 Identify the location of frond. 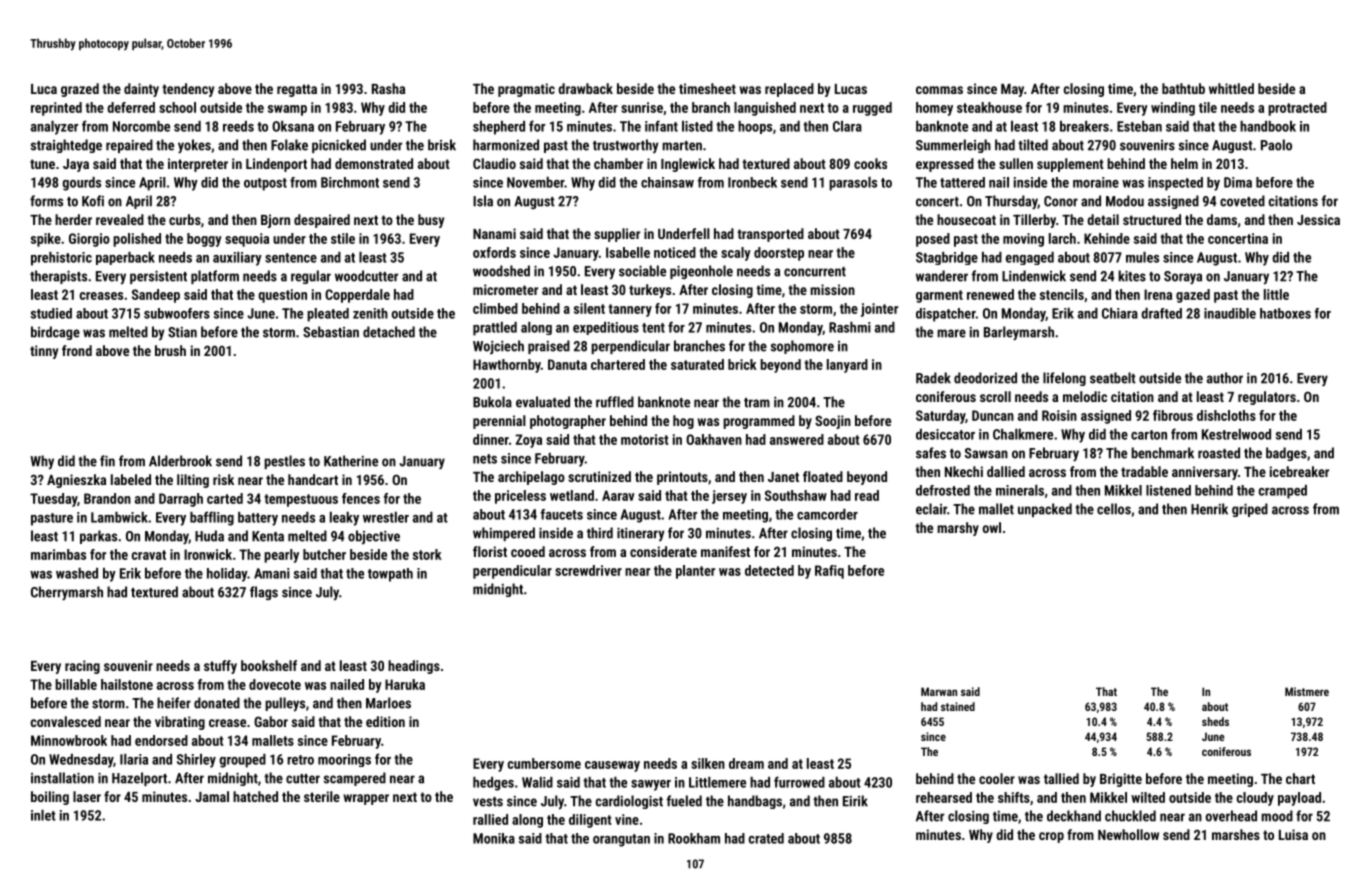
(77, 350).
